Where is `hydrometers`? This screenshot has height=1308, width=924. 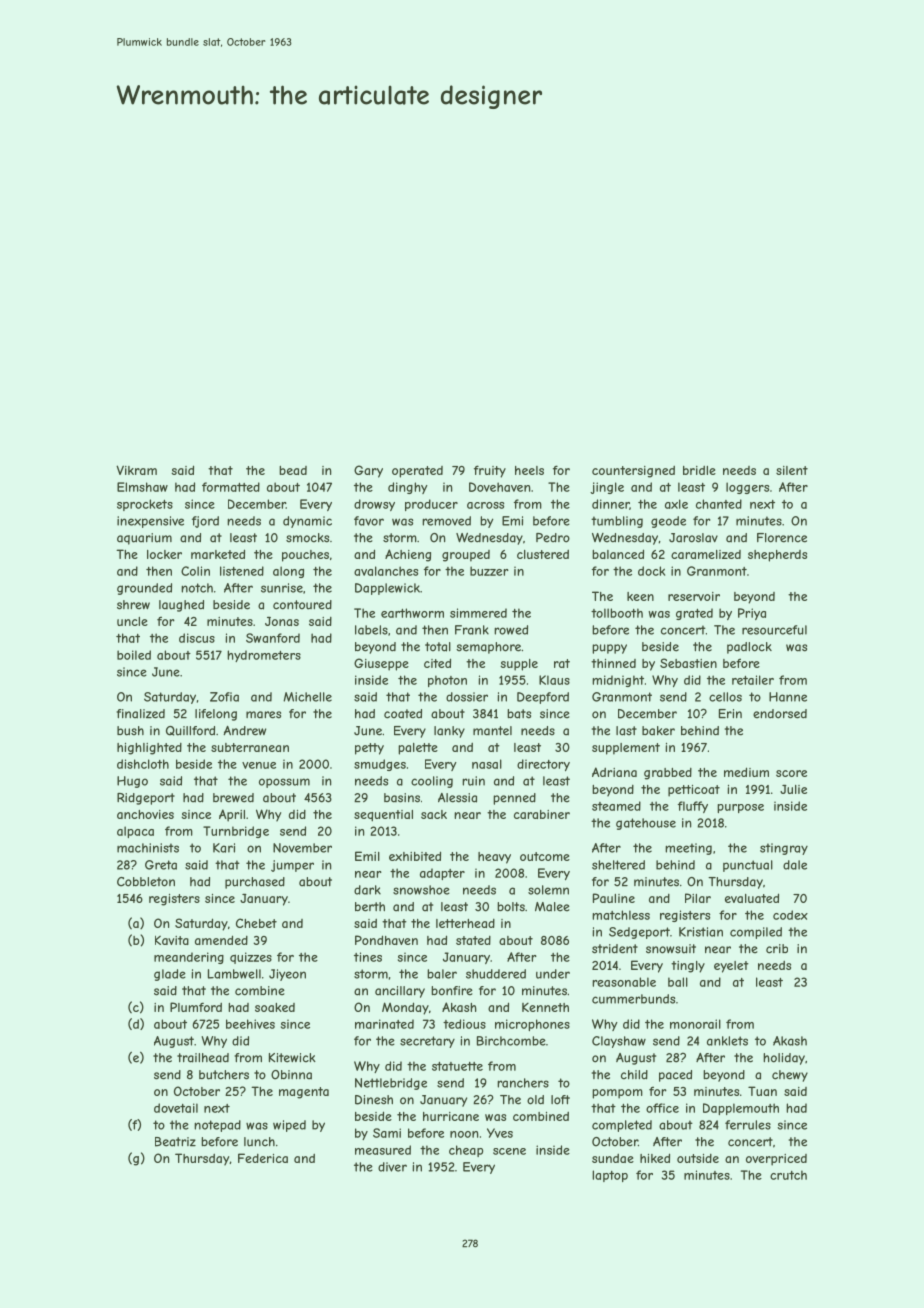 hydrometers is located at coordinates (264, 656).
